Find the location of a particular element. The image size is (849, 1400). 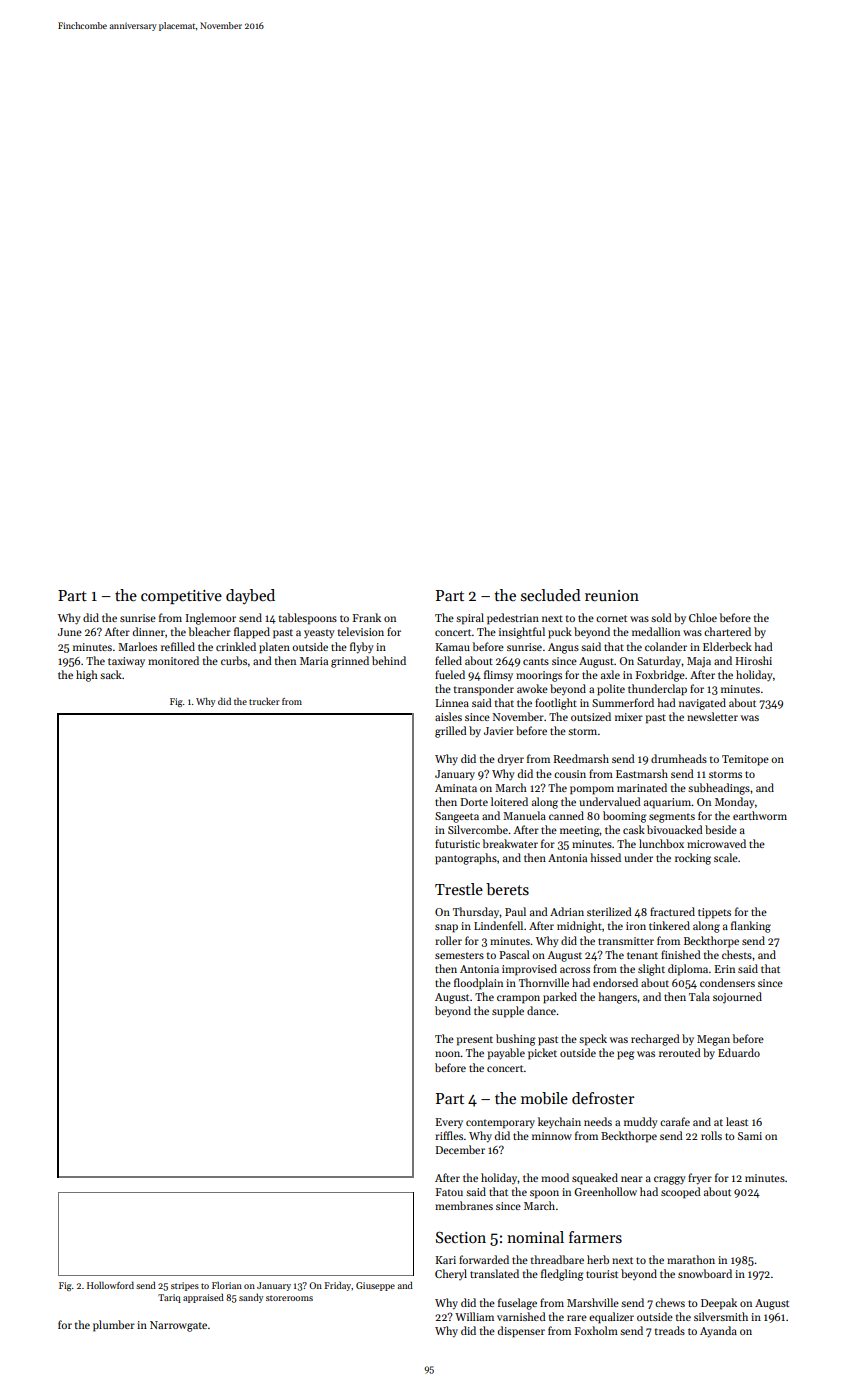

forwarded is located at coordinates (484, 1259).
